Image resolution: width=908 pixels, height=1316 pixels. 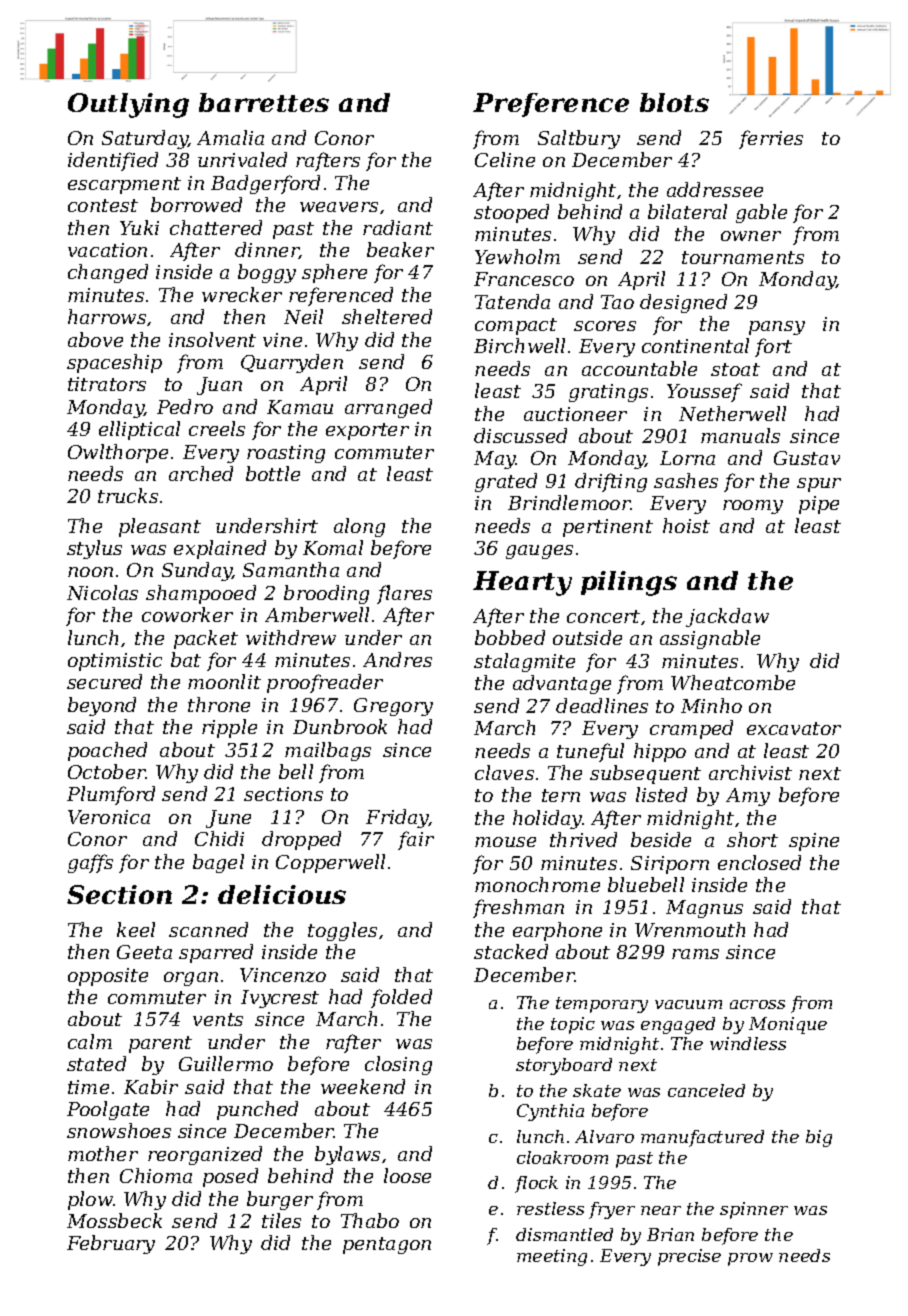 What do you see at coordinates (686, 525) in the page?
I see `hoist` at bounding box center [686, 525].
